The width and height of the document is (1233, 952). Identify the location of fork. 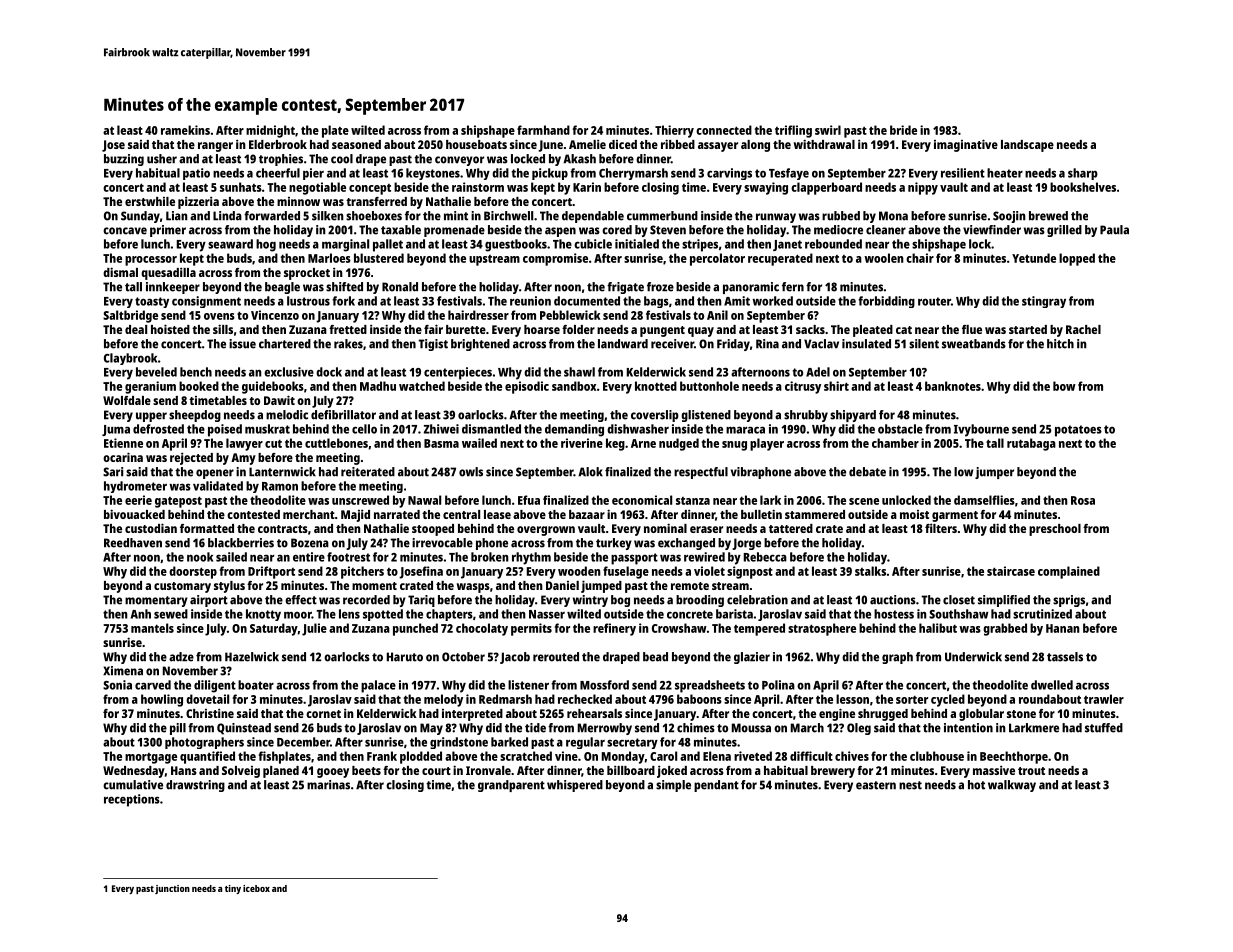
(343, 301).
